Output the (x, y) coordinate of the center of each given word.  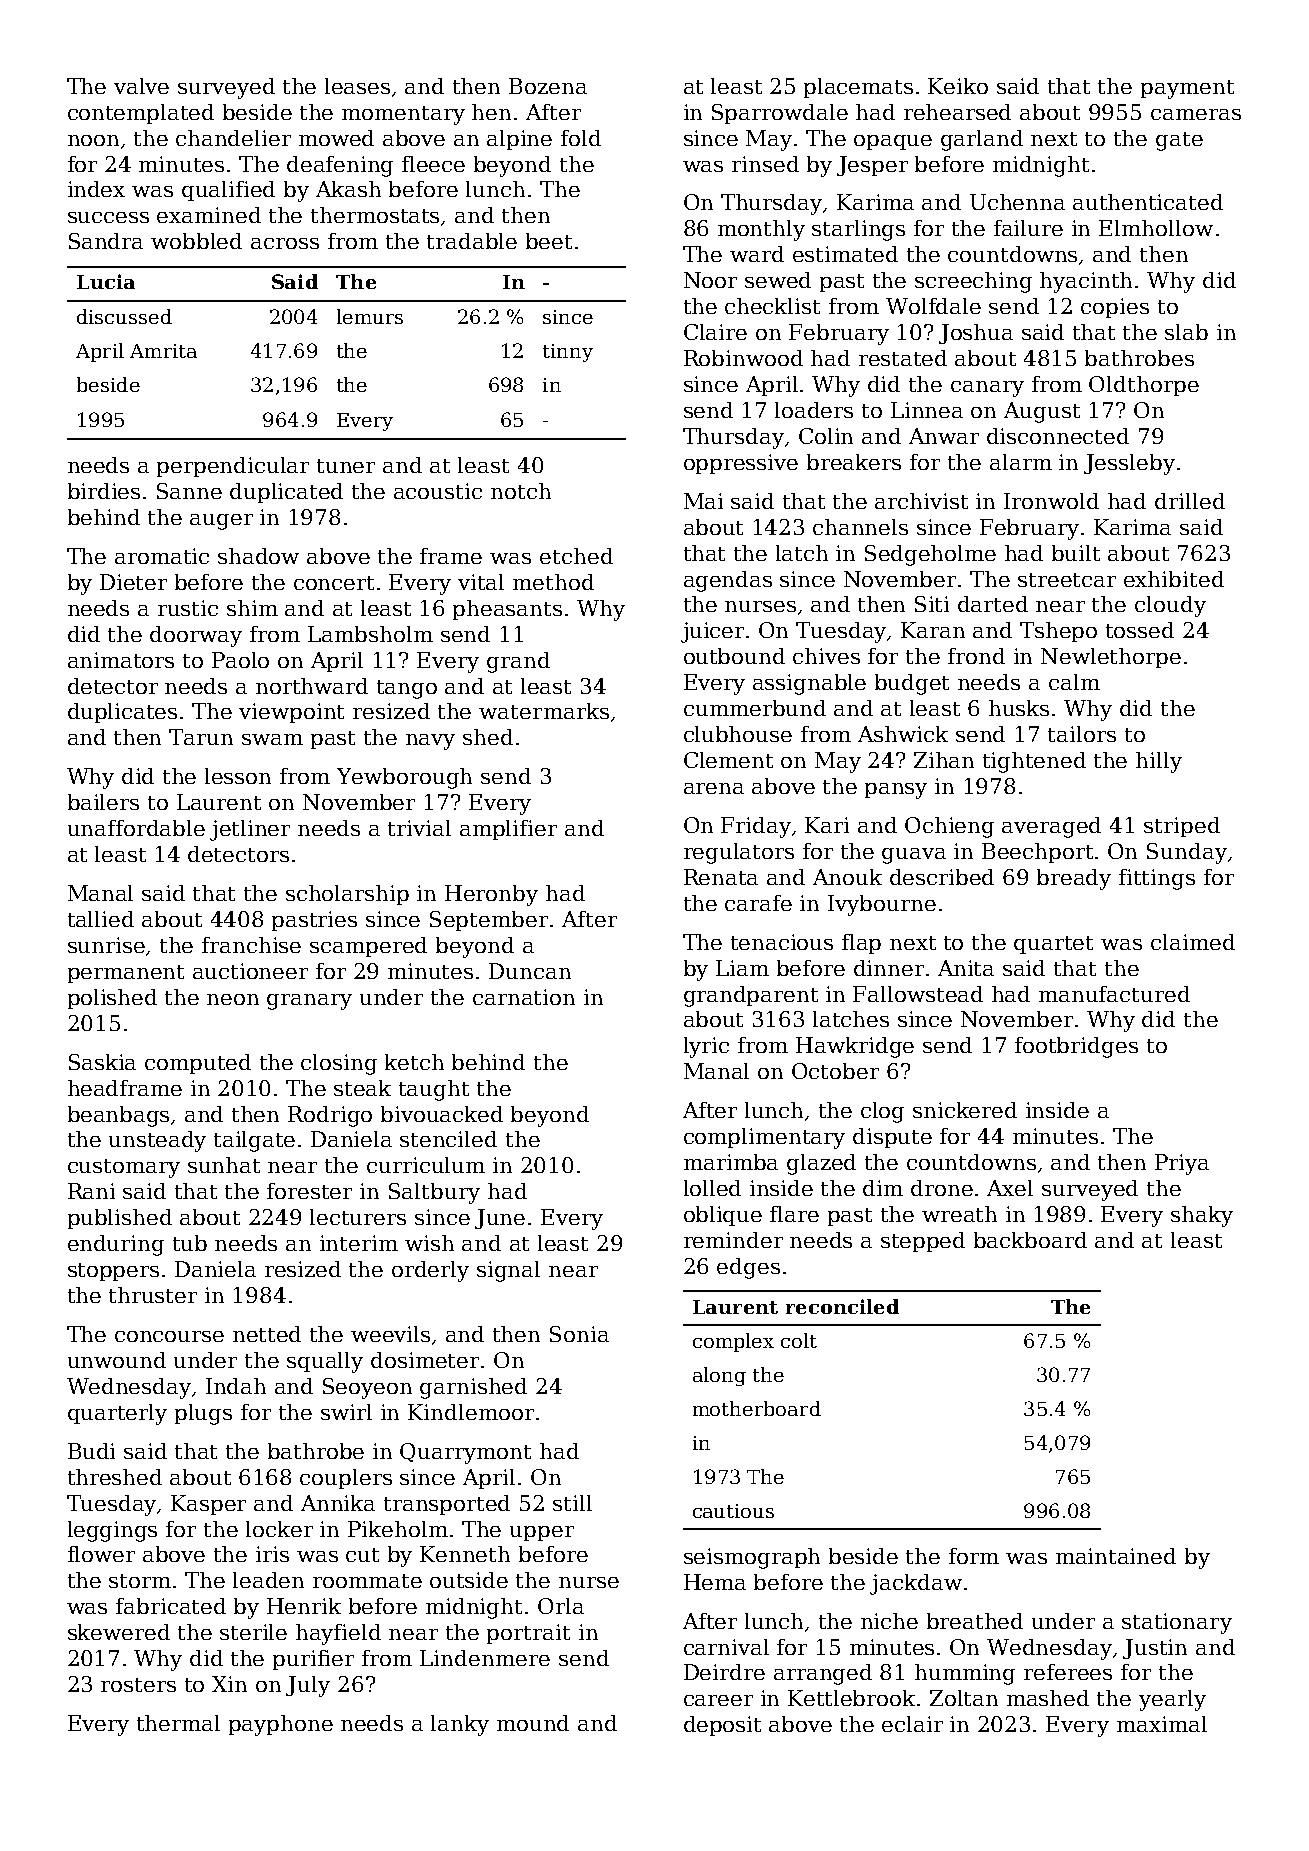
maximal (1162, 1724)
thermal (178, 1723)
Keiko (958, 86)
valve (141, 86)
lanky (460, 1725)
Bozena (548, 86)
